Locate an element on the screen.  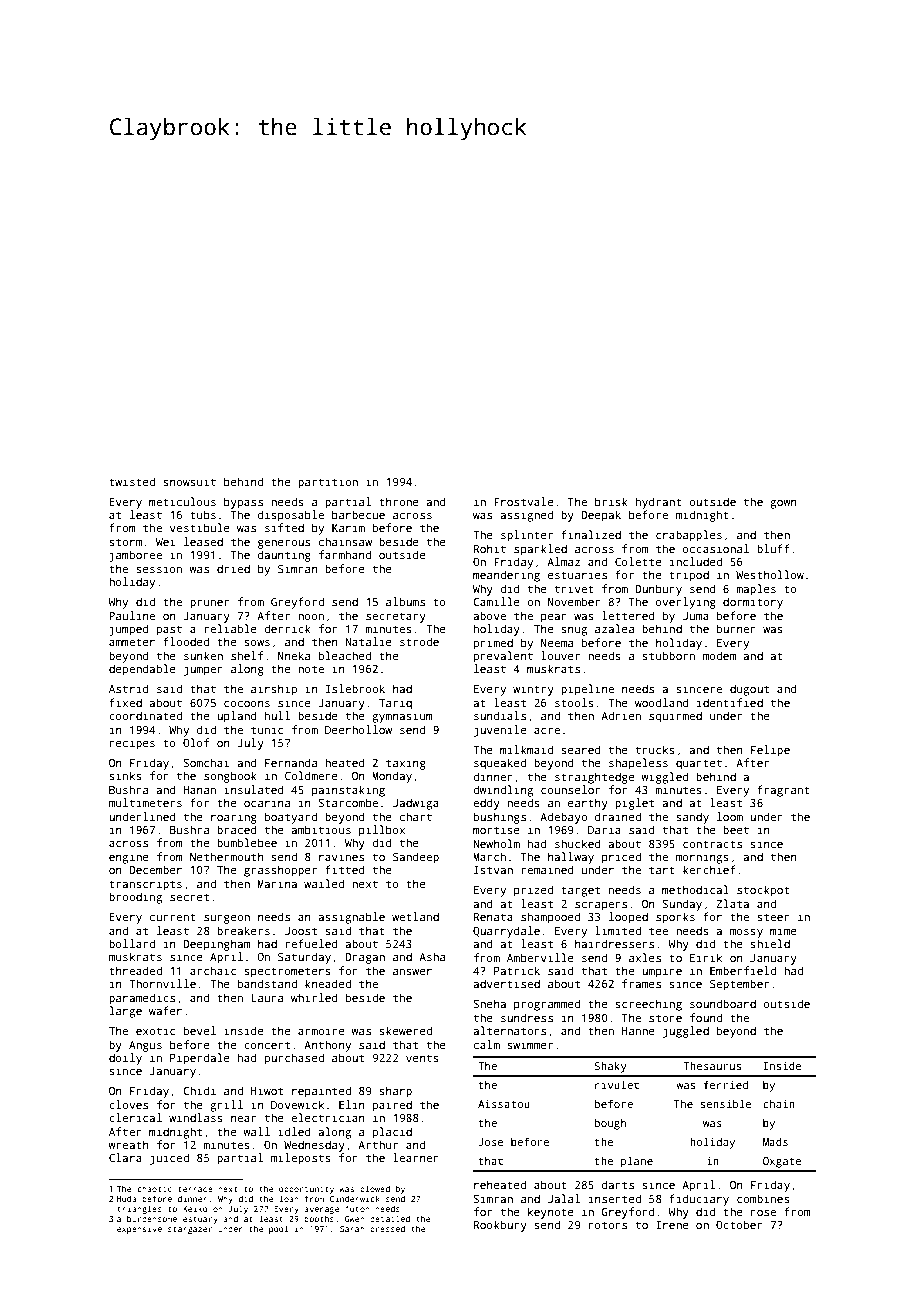
gymnasium is located at coordinates (402, 717).
